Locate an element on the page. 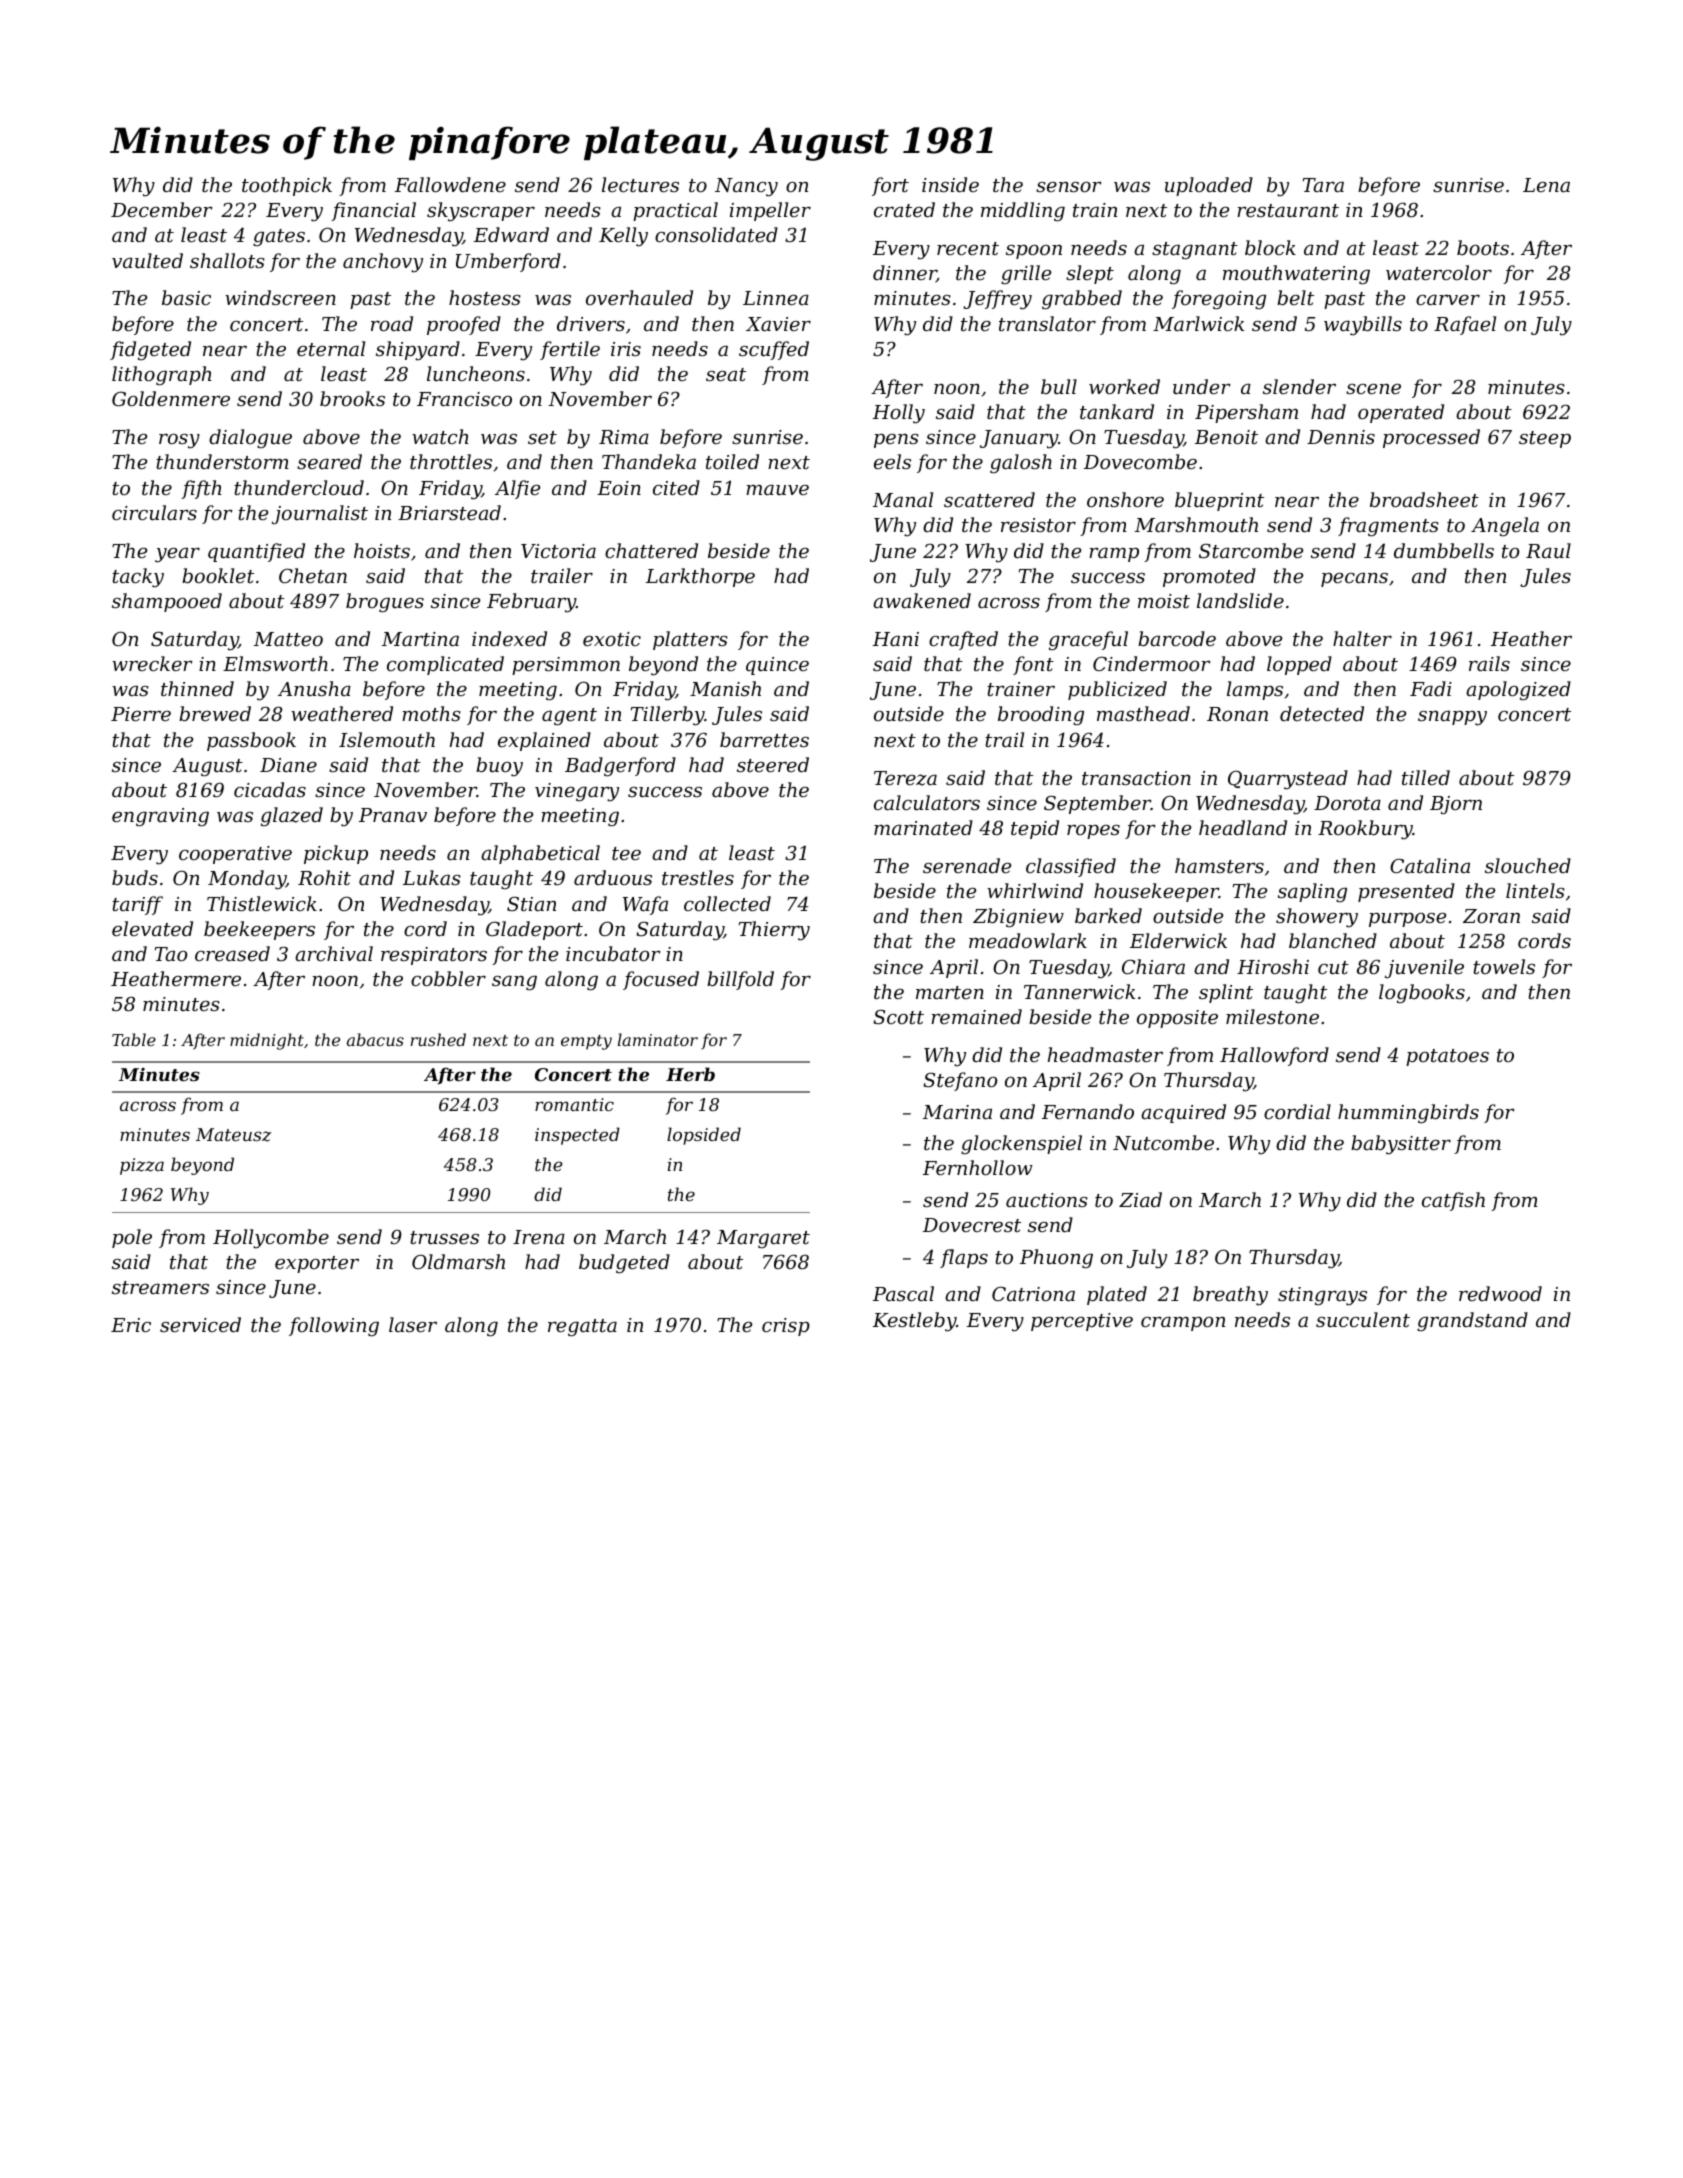 This image has width=1683, height=2178. Pipersham is located at coordinates (1246, 413).
